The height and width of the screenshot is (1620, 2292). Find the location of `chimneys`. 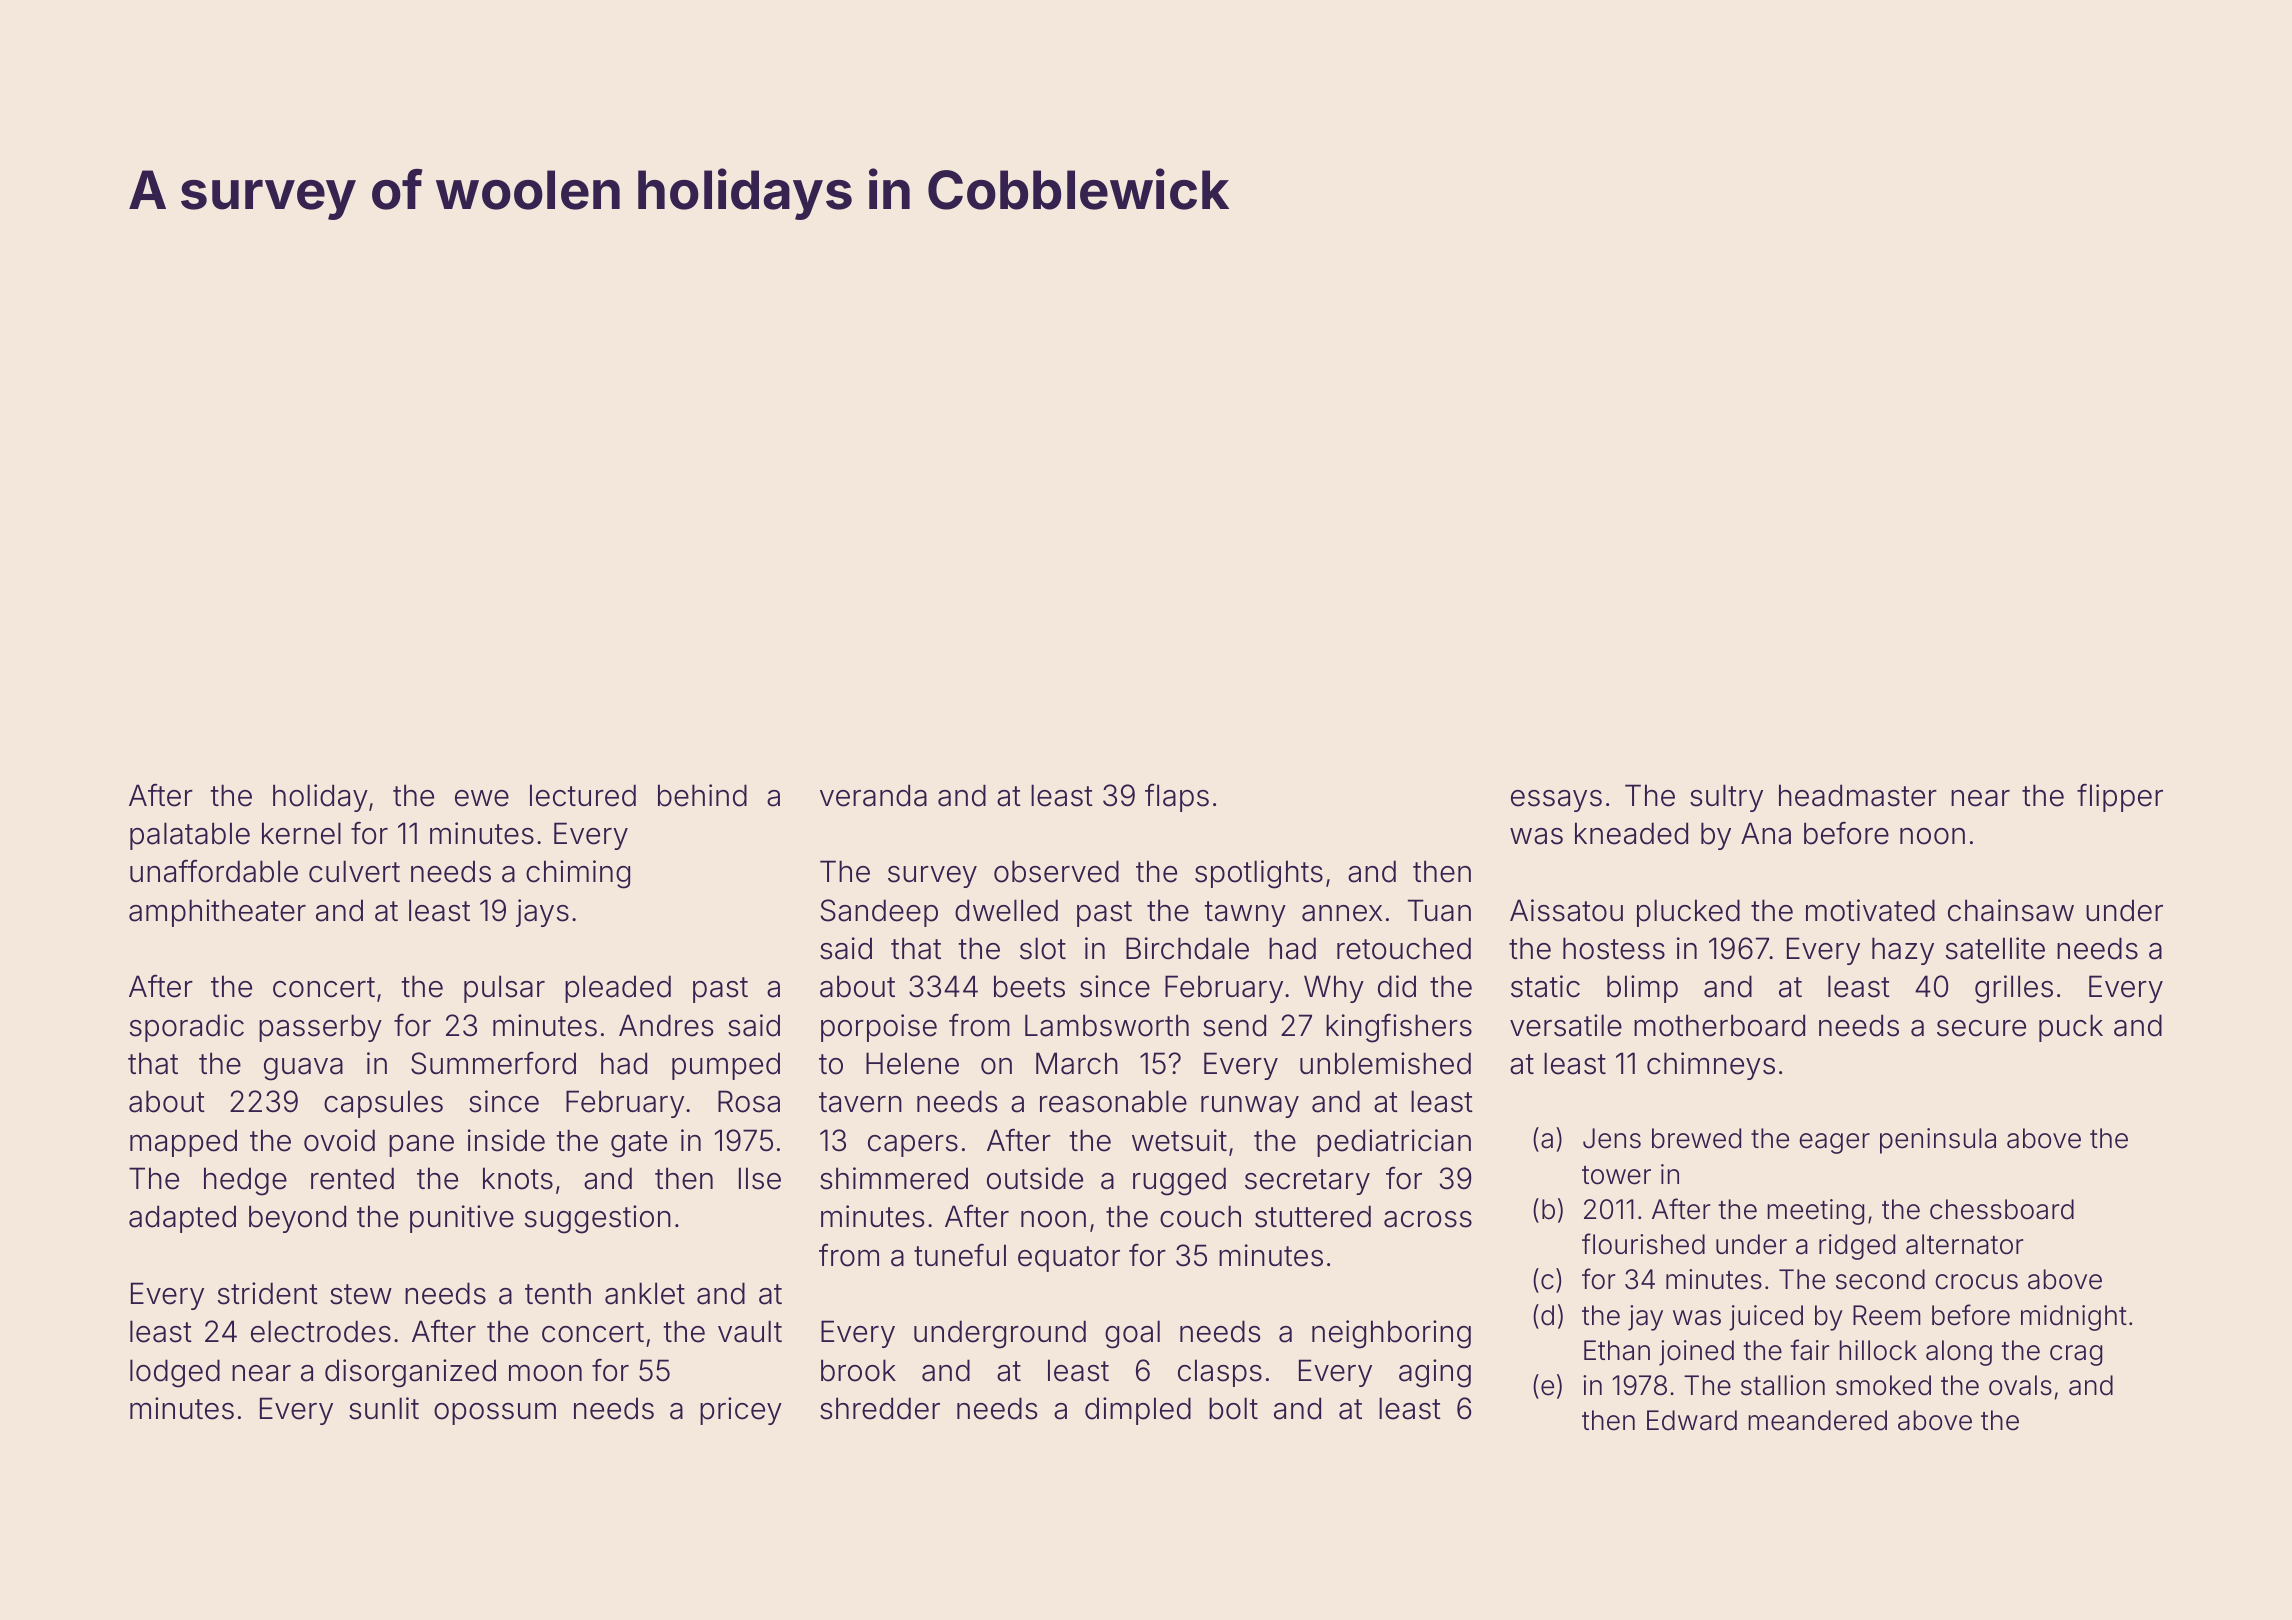

chimneys is located at coordinates (1711, 1066).
